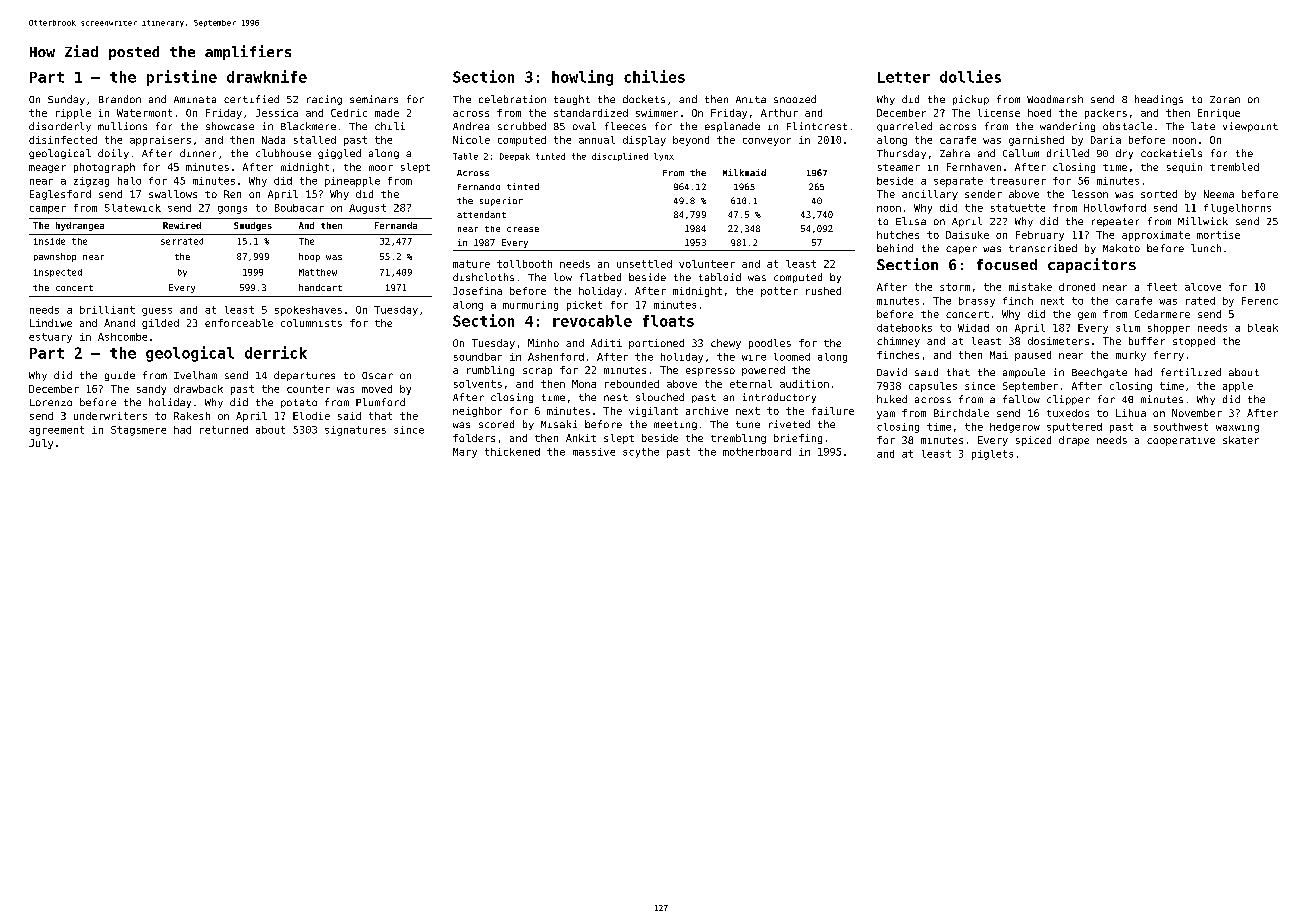  What do you see at coordinates (173, 194) in the document?
I see `swallows` at bounding box center [173, 194].
